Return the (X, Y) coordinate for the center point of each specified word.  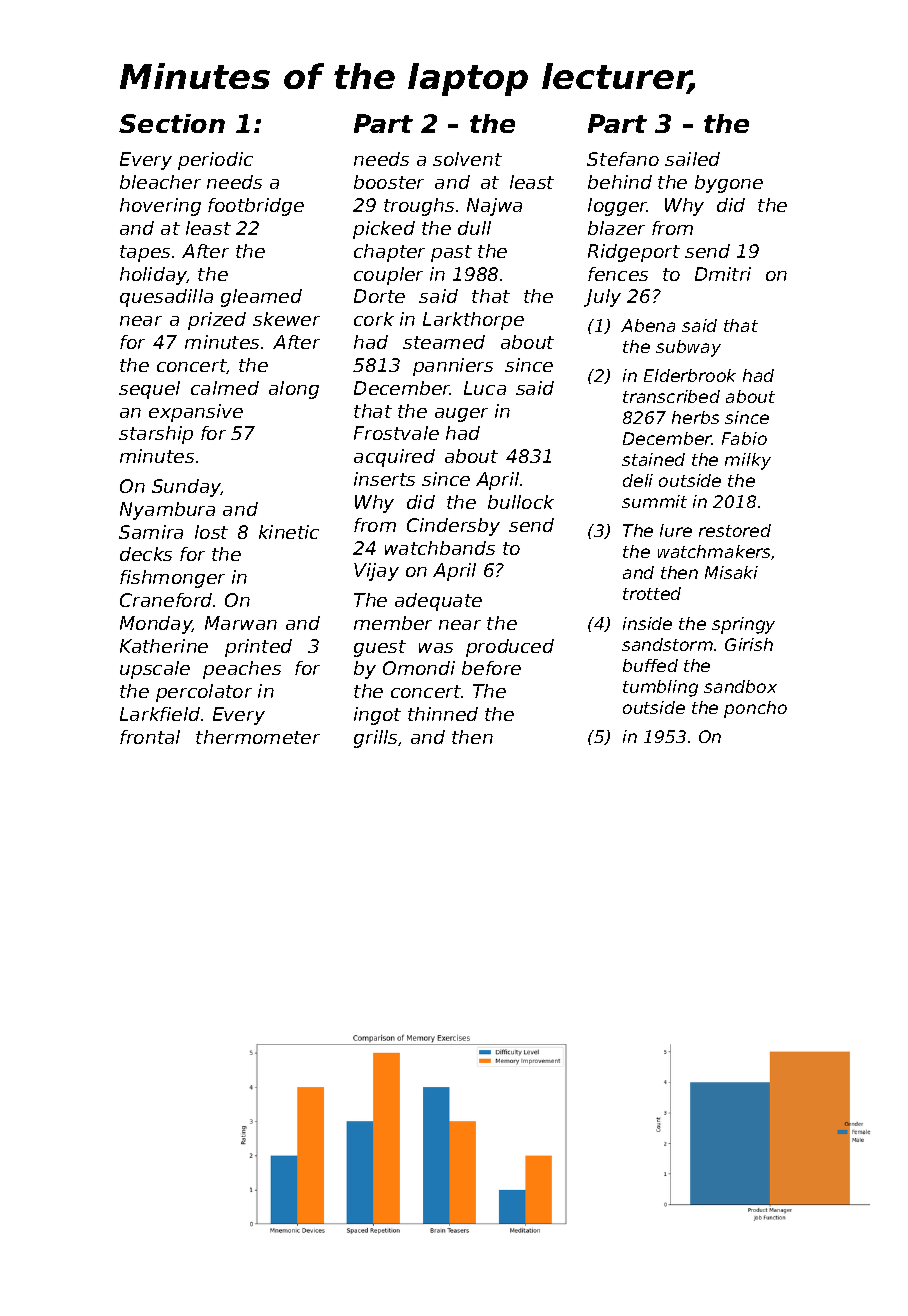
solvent (467, 159)
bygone (729, 184)
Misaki (731, 572)
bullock (521, 502)
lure (676, 530)
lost (211, 532)
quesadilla (166, 298)
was (436, 648)
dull (474, 228)
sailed (692, 159)
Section (172, 123)
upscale (155, 670)
